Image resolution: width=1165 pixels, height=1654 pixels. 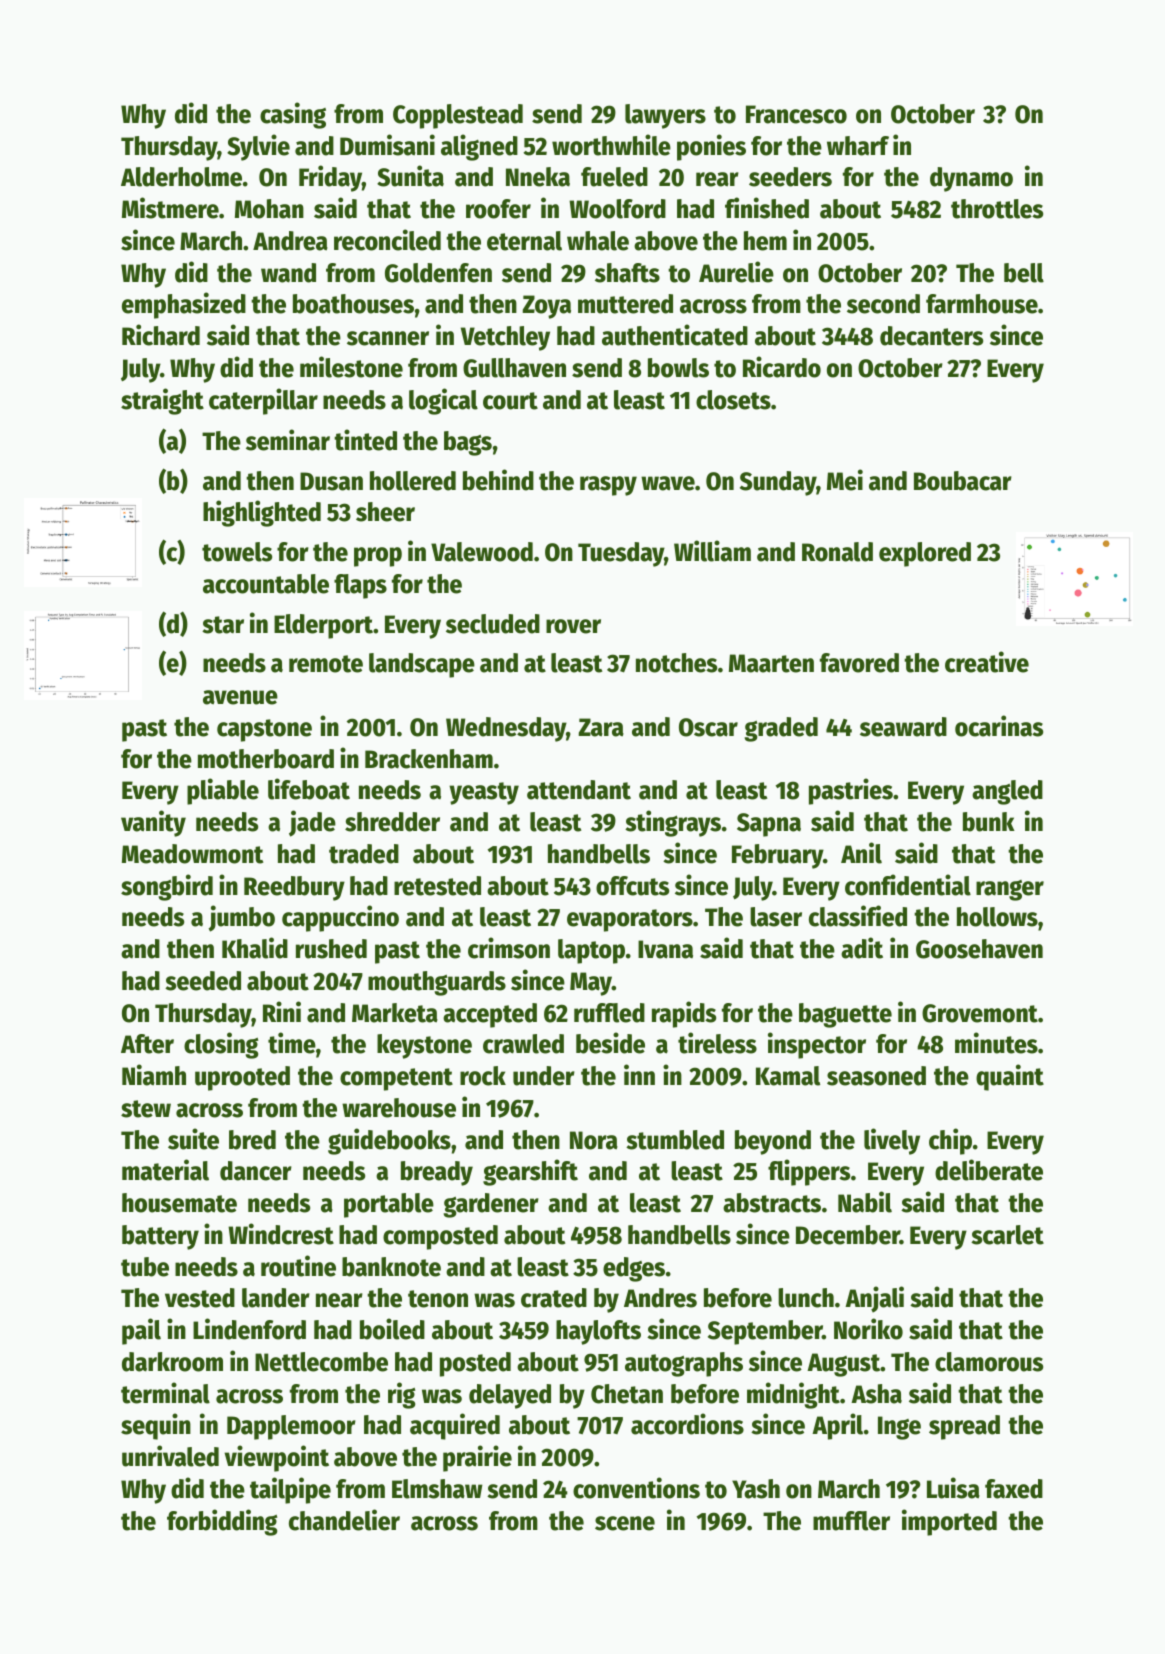 What do you see at coordinates (510, 1396) in the screenshot?
I see `delayed` at bounding box center [510, 1396].
